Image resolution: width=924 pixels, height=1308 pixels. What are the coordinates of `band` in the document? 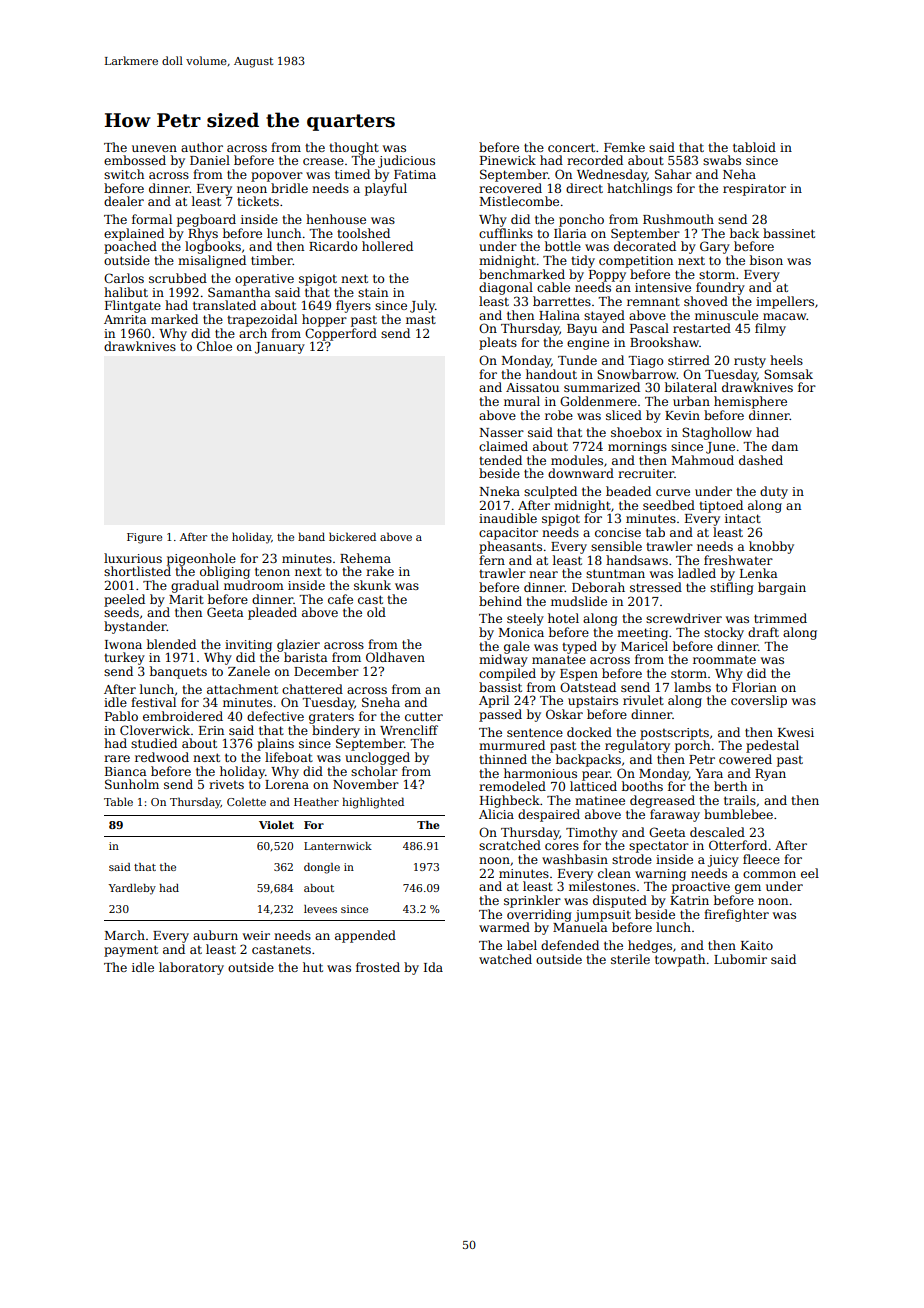 It's located at (311, 536).
